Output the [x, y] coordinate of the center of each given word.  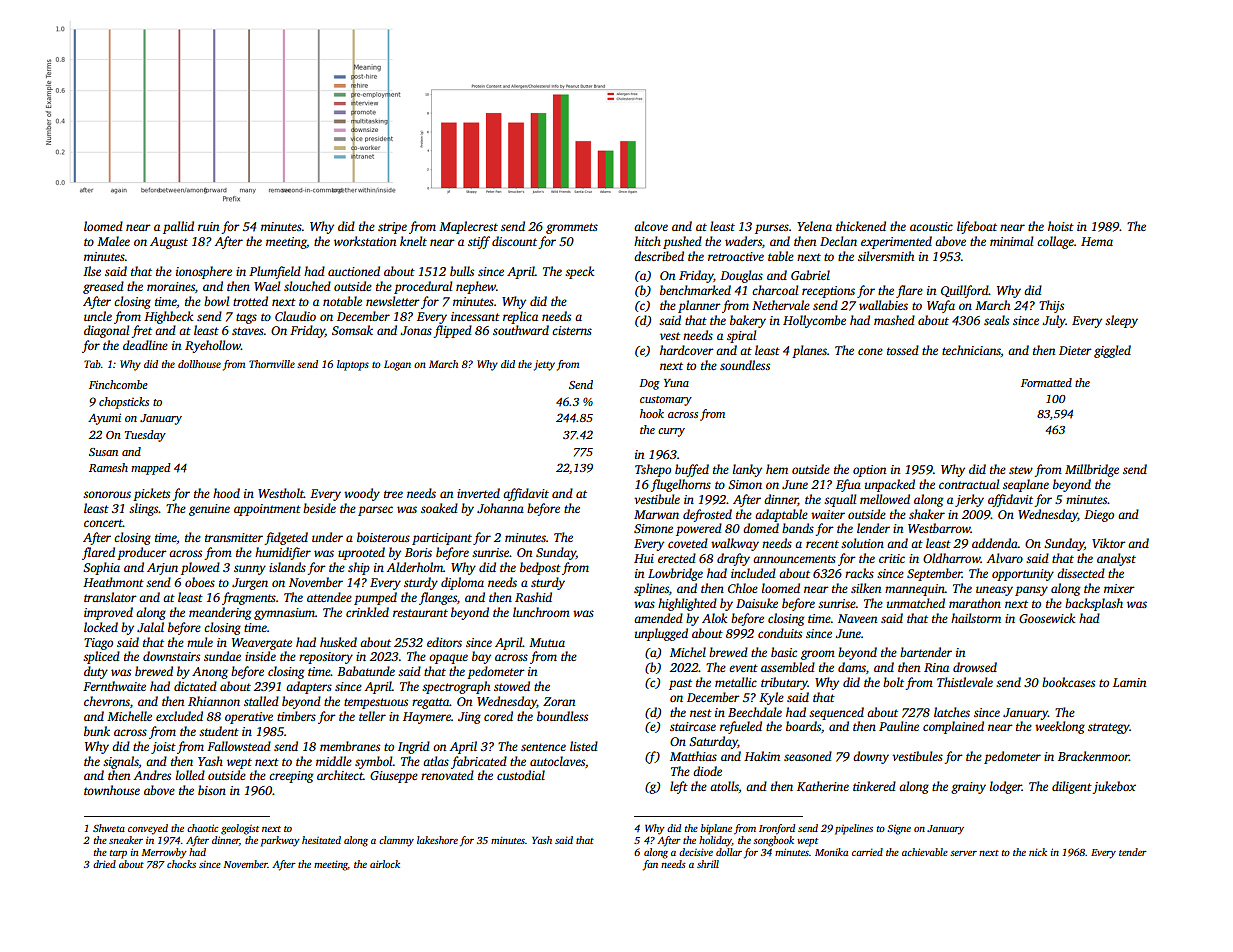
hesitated [321, 840]
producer [142, 553]
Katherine [823, 786]
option [869, 471]
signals [121, 762]
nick [1038, 852]
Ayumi [104, 419]
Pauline [899, 726]
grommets [572, 228]
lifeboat [977, 227]
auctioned [354, 271]
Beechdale [755, 712]
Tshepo [653, 470]
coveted [688, 543]
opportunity [1023, 575]
